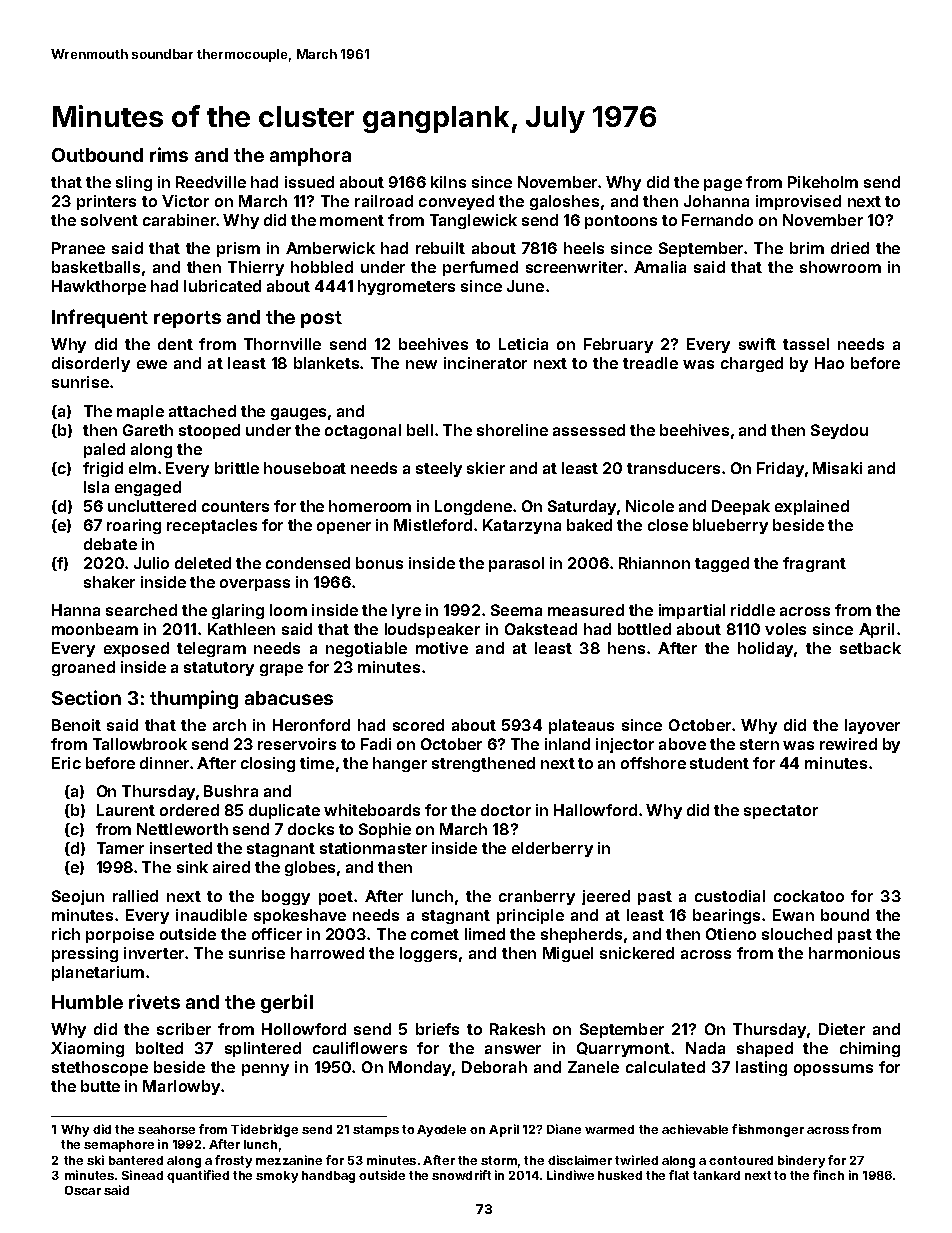 The image size is (952, 1233). I want to click on measured, so click(586, 610).
